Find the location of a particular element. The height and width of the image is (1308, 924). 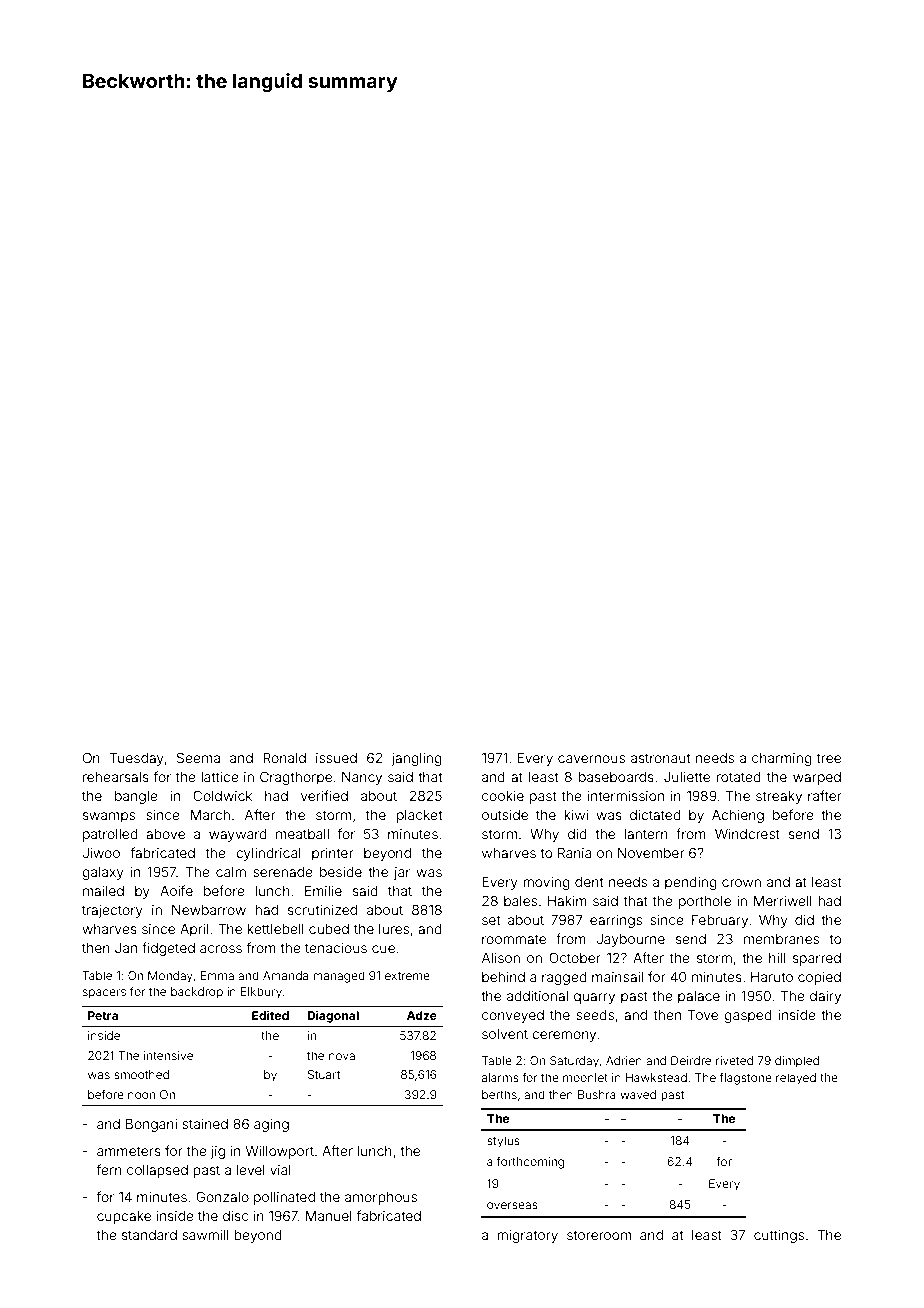

cupcake is located at coordinates (124, 1217).
